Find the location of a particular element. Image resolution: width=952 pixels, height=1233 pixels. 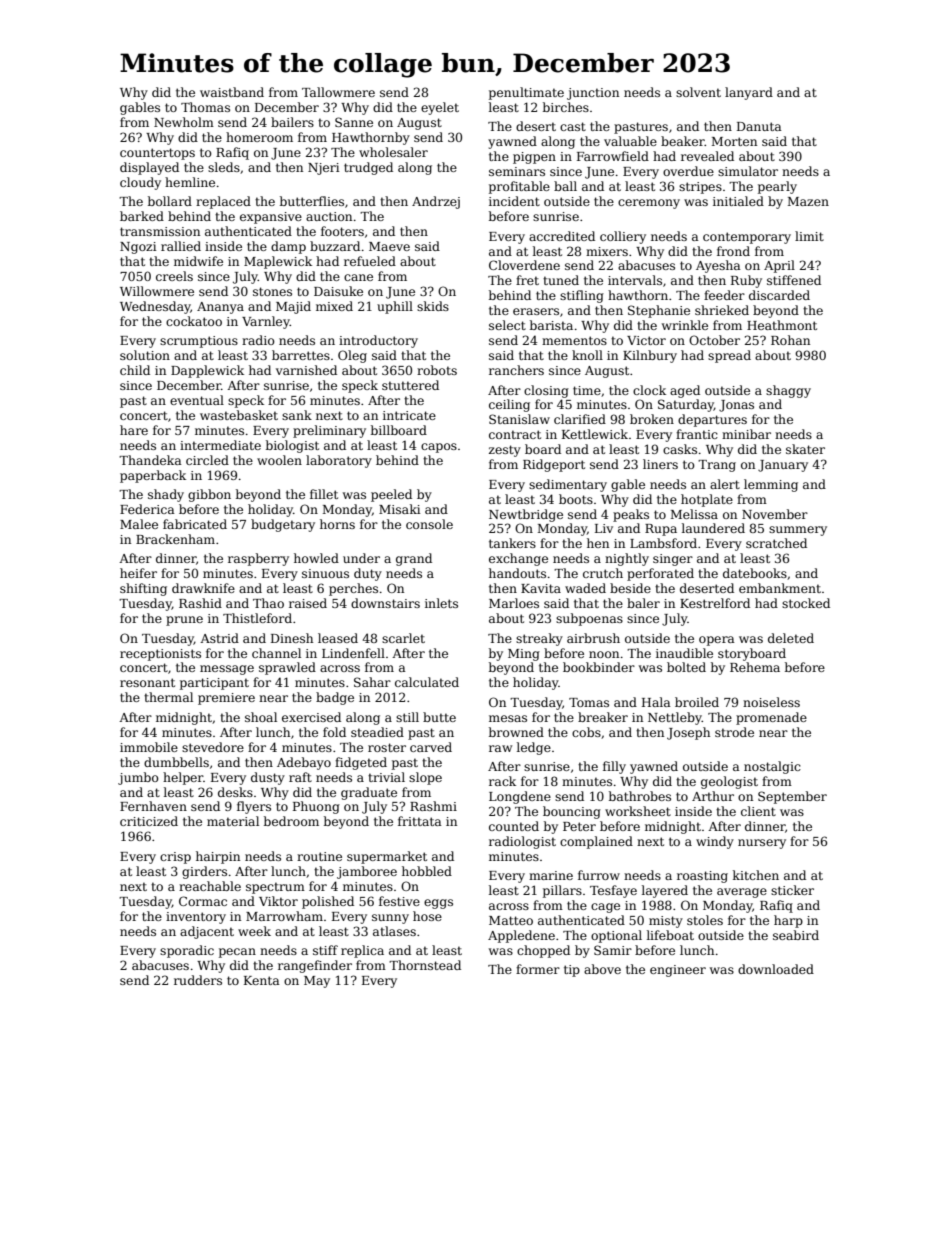

intervals is located at coordinates (635, 280).
